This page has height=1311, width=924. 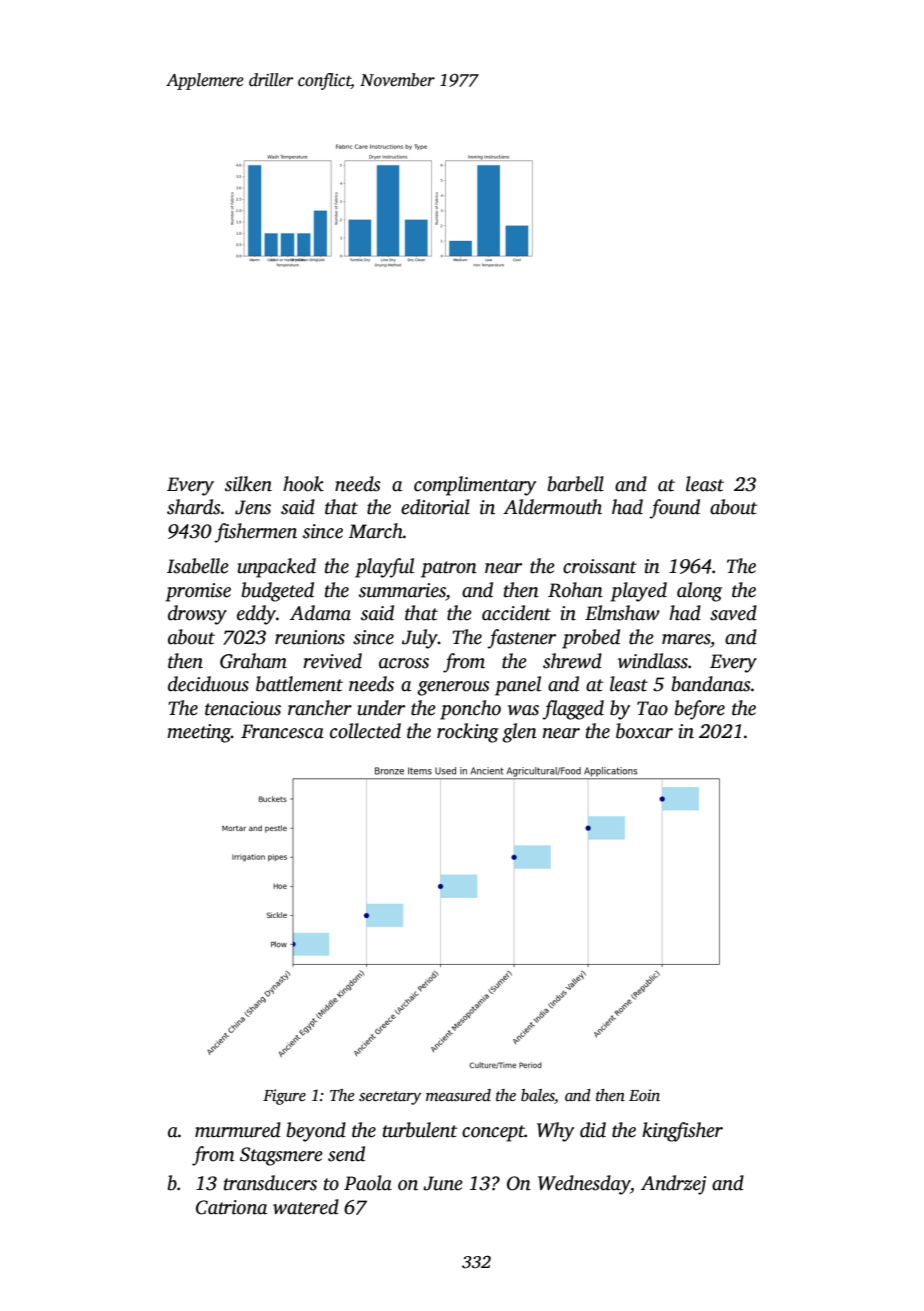 I want to click on shards, so click(x=194, y=507).
